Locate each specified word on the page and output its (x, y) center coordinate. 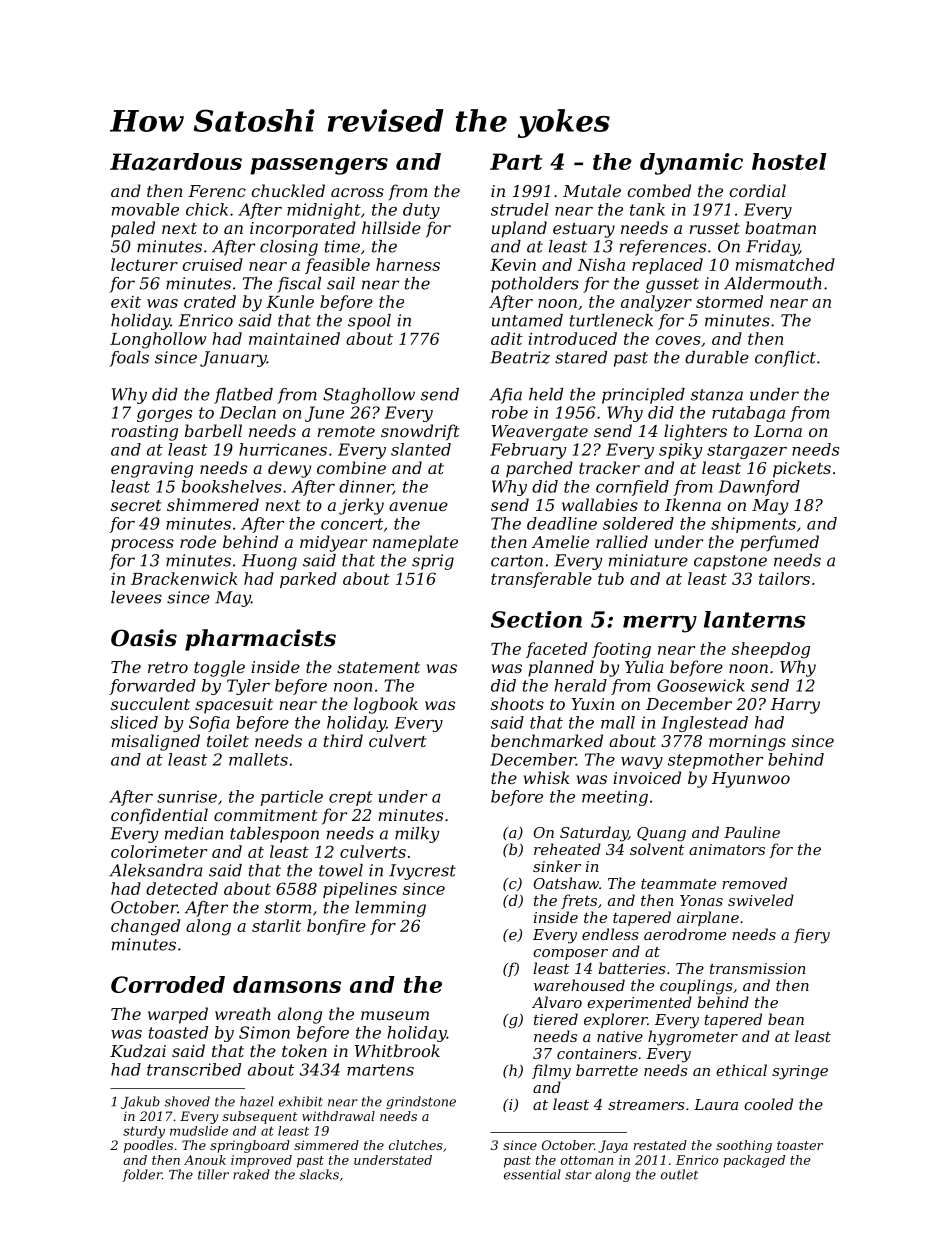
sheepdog (771, 650)
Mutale (592, 190)
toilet (228, 740)
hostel (789, 161)
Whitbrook (397, 1050)
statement (378, 667)
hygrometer (693, 1038)
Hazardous (176, 162)
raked (251, 1174)
